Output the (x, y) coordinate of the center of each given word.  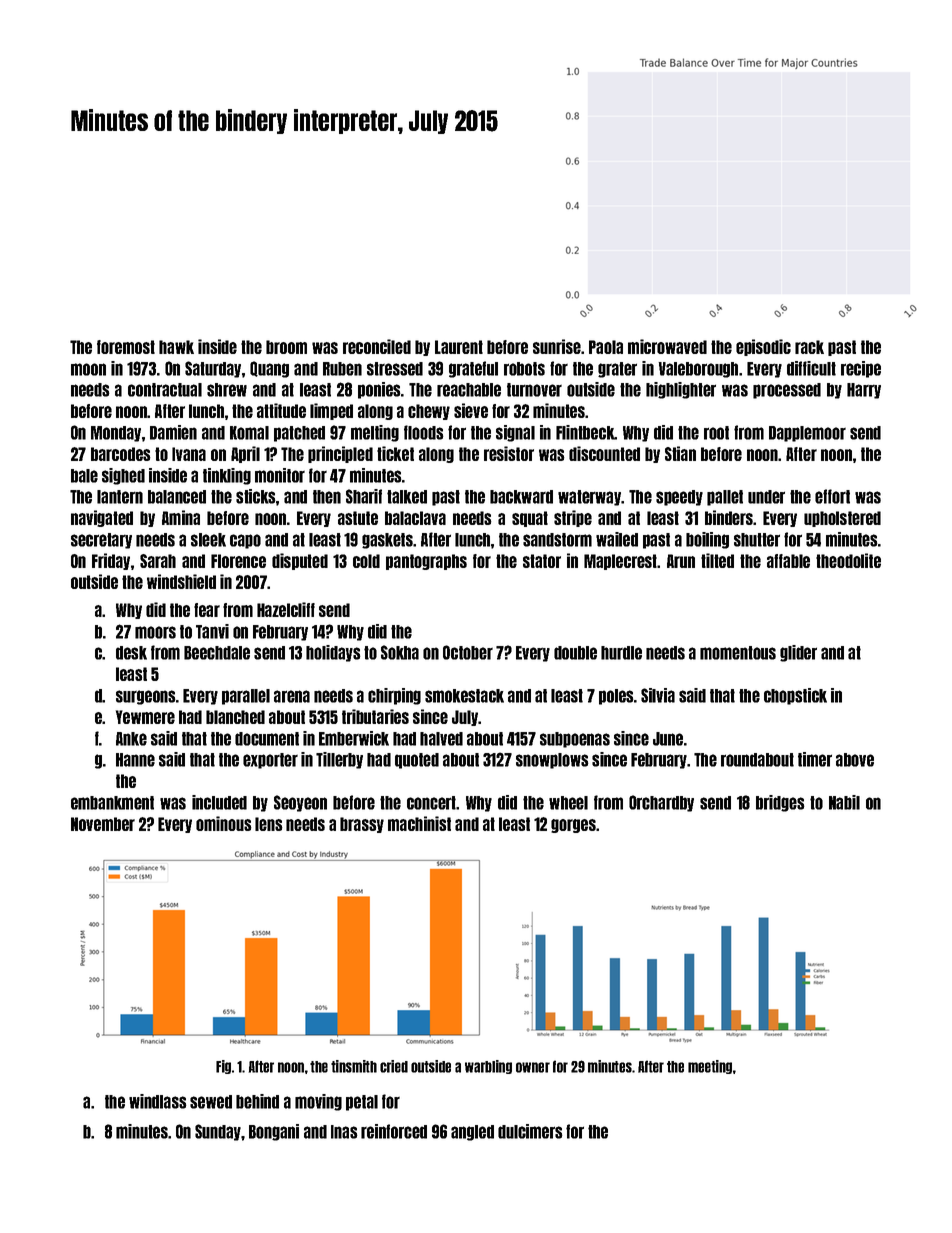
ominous (224, 823)
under (766, 497)
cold (366, 561)
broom (286, 347)
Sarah (158, 561)
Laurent (459, 347)
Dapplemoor (807, 434)
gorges (573, 826)
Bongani (274, 1132)
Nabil (844, 802)
